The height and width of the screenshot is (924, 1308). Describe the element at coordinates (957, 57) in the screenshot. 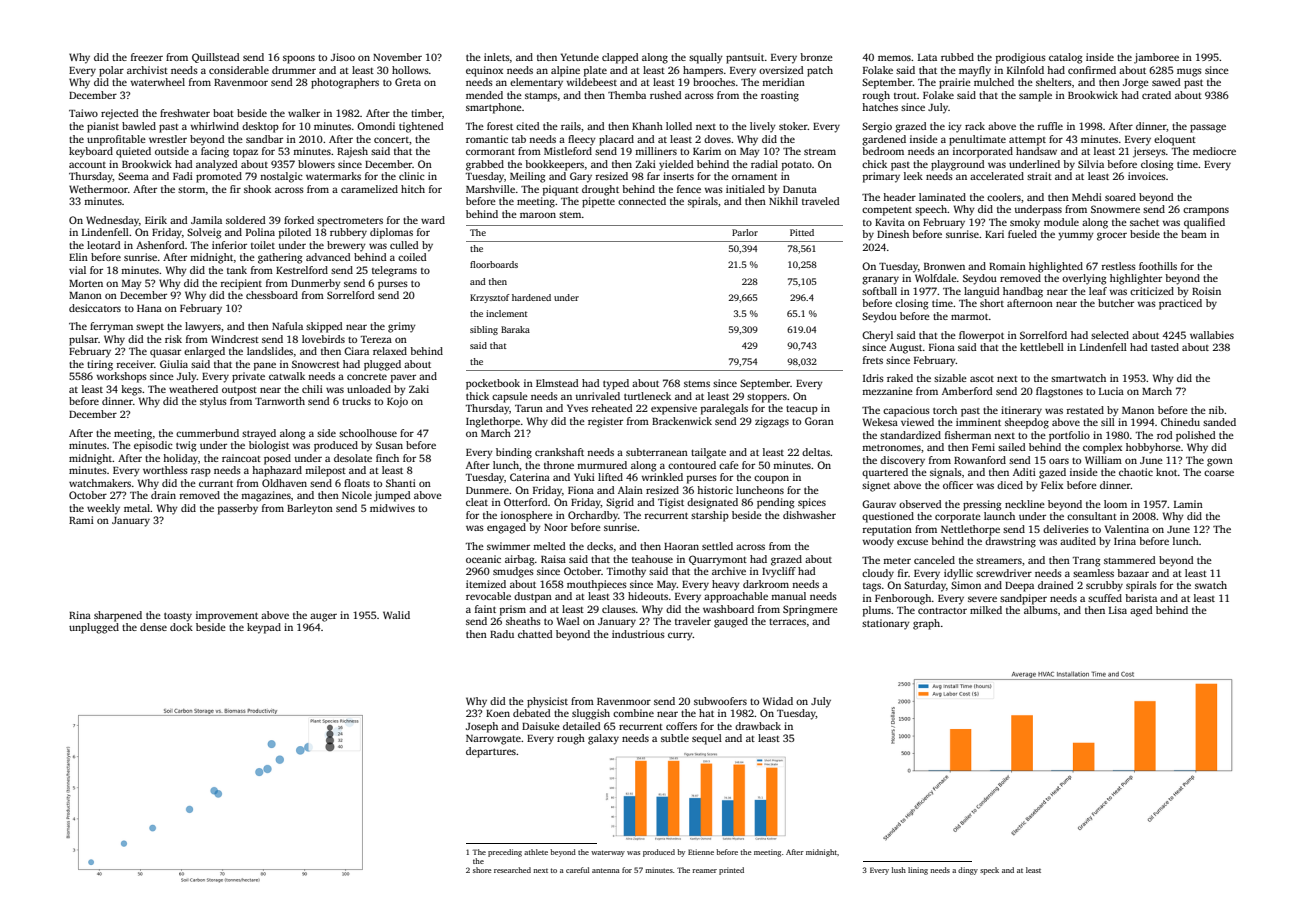

I see `rubbed` at that location.
